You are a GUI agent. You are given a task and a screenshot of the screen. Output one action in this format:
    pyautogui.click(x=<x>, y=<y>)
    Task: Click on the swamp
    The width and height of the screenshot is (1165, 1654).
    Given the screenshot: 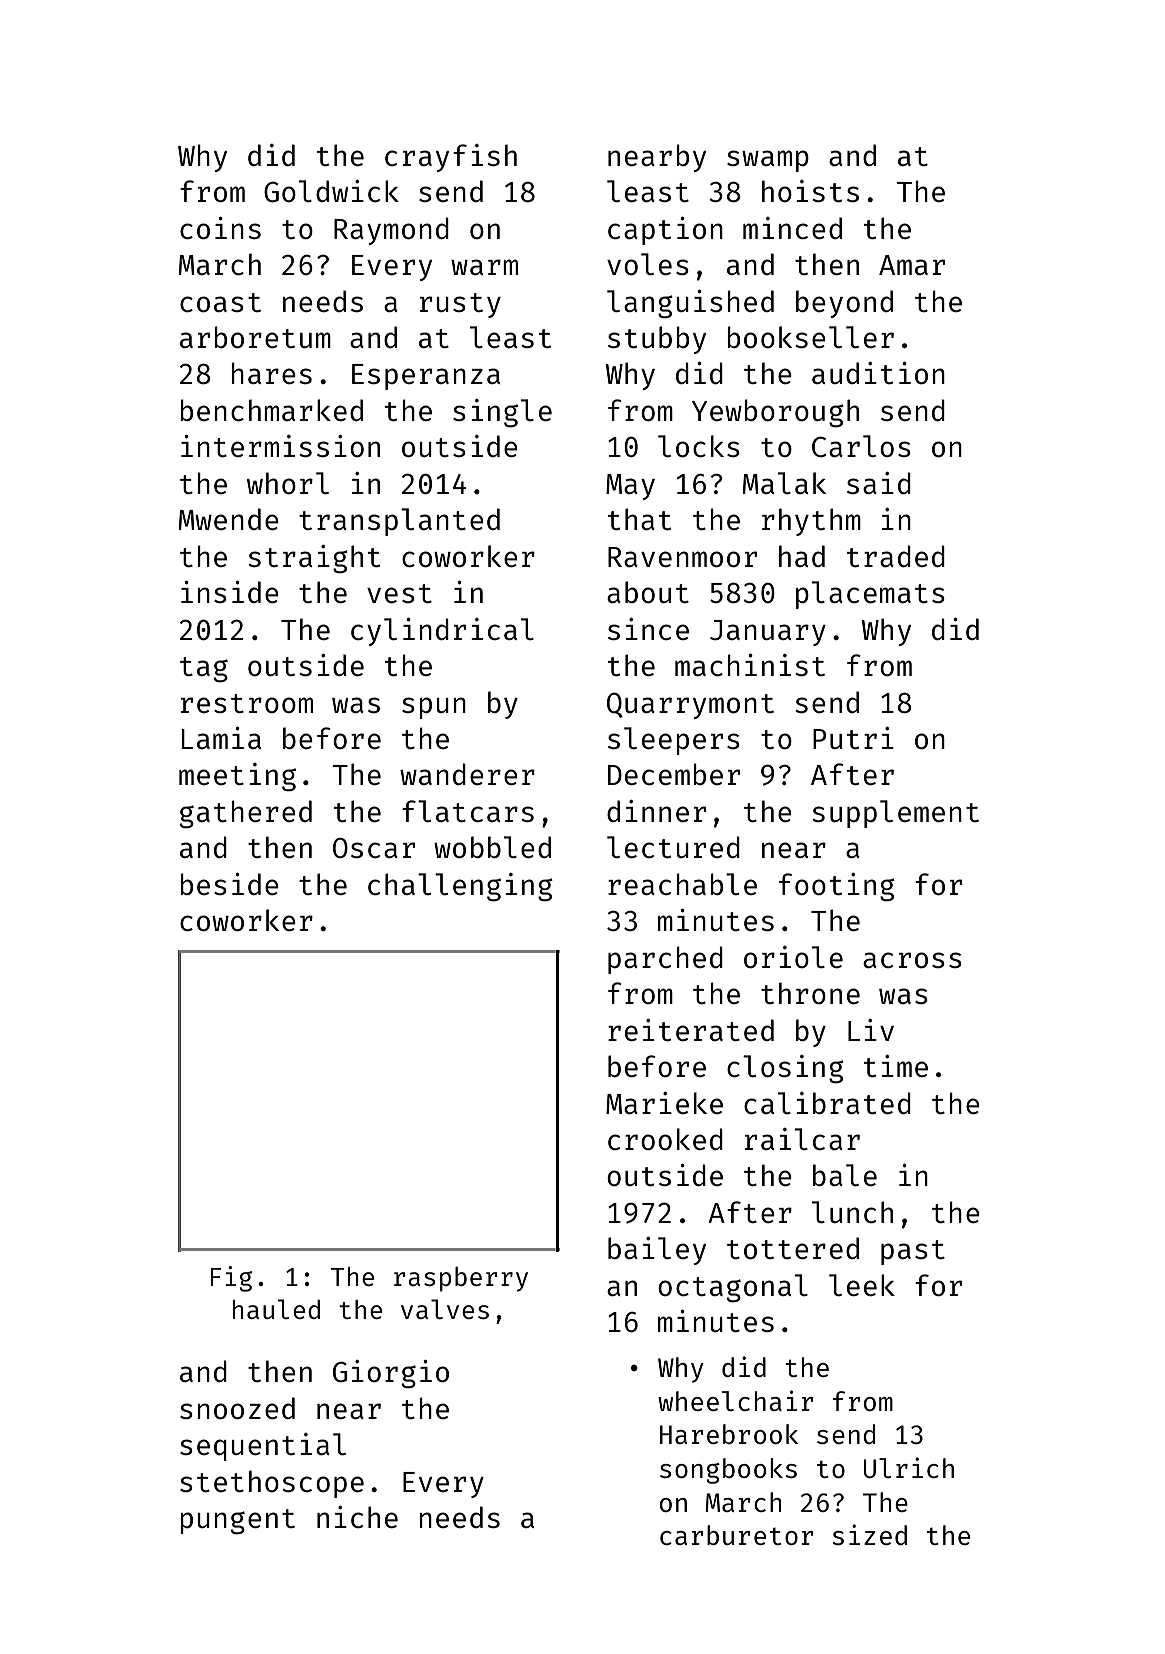 What is the action you would take?
    pyautogui.click(x=768, y=161)
